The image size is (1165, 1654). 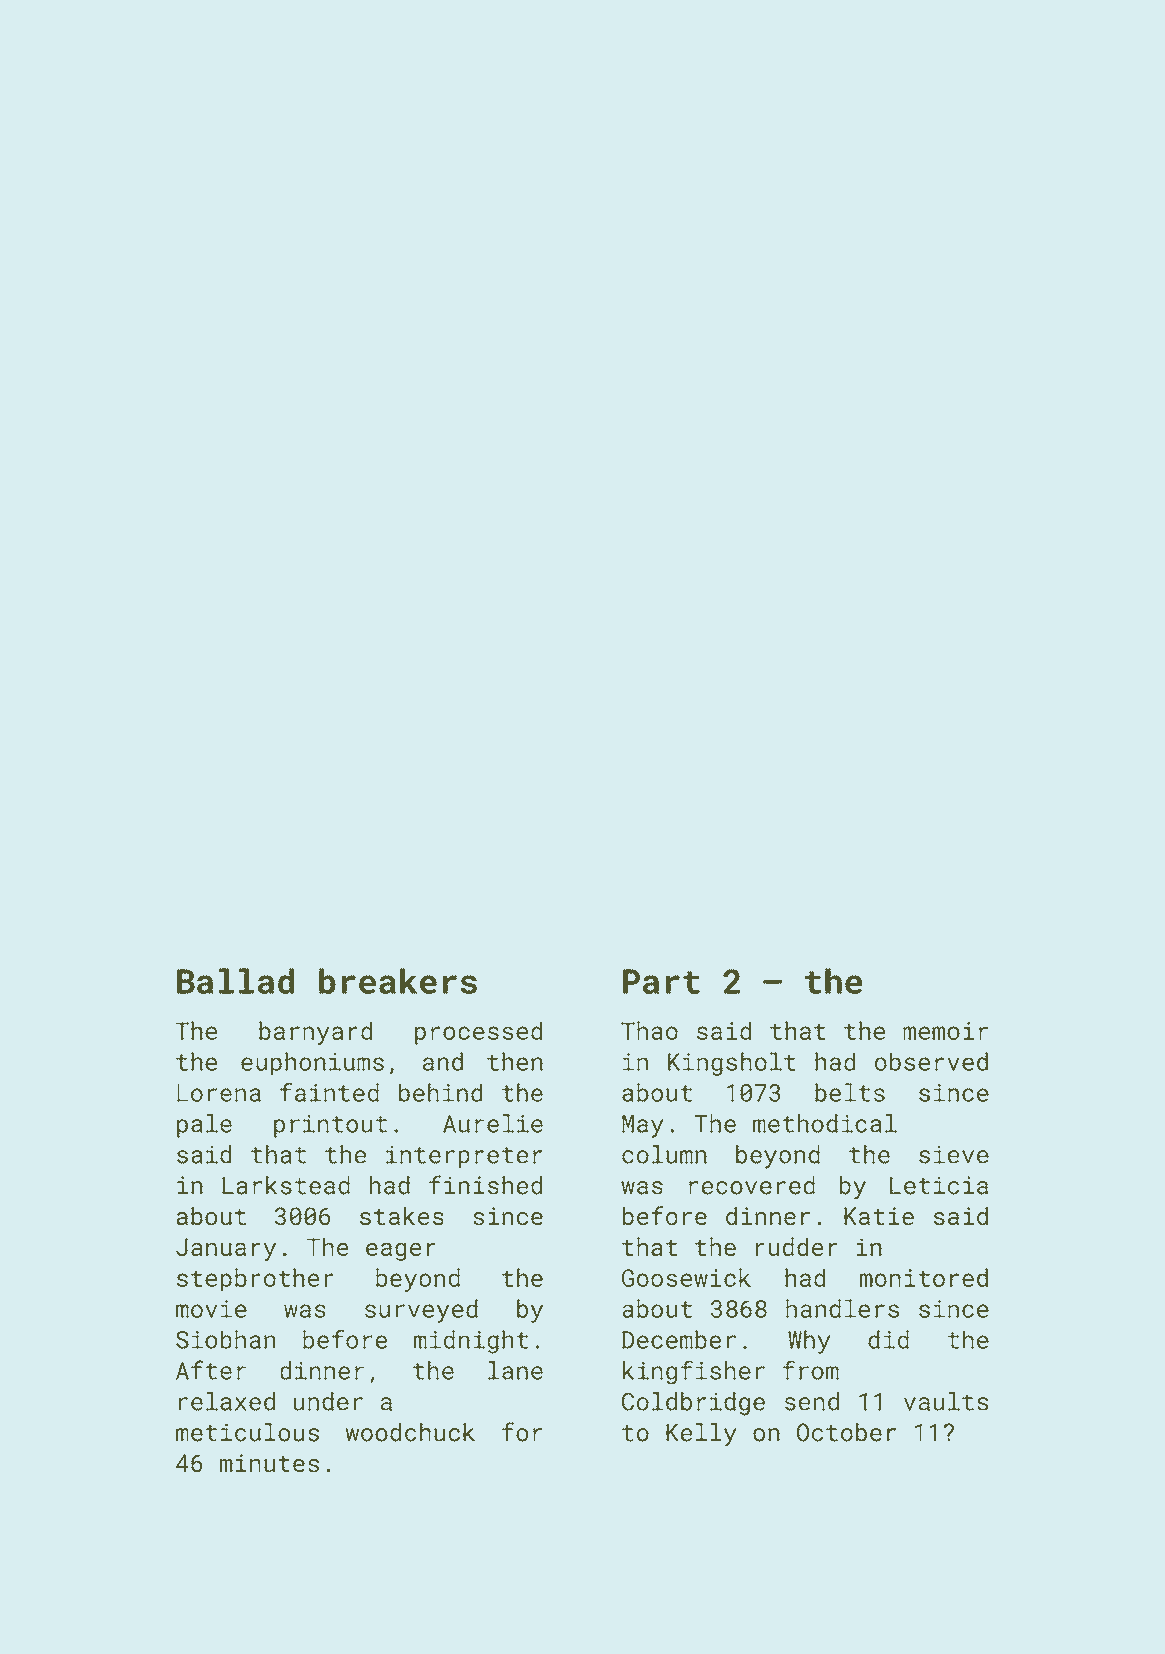 I want to click on pale, so click(x=204, y=1126).
